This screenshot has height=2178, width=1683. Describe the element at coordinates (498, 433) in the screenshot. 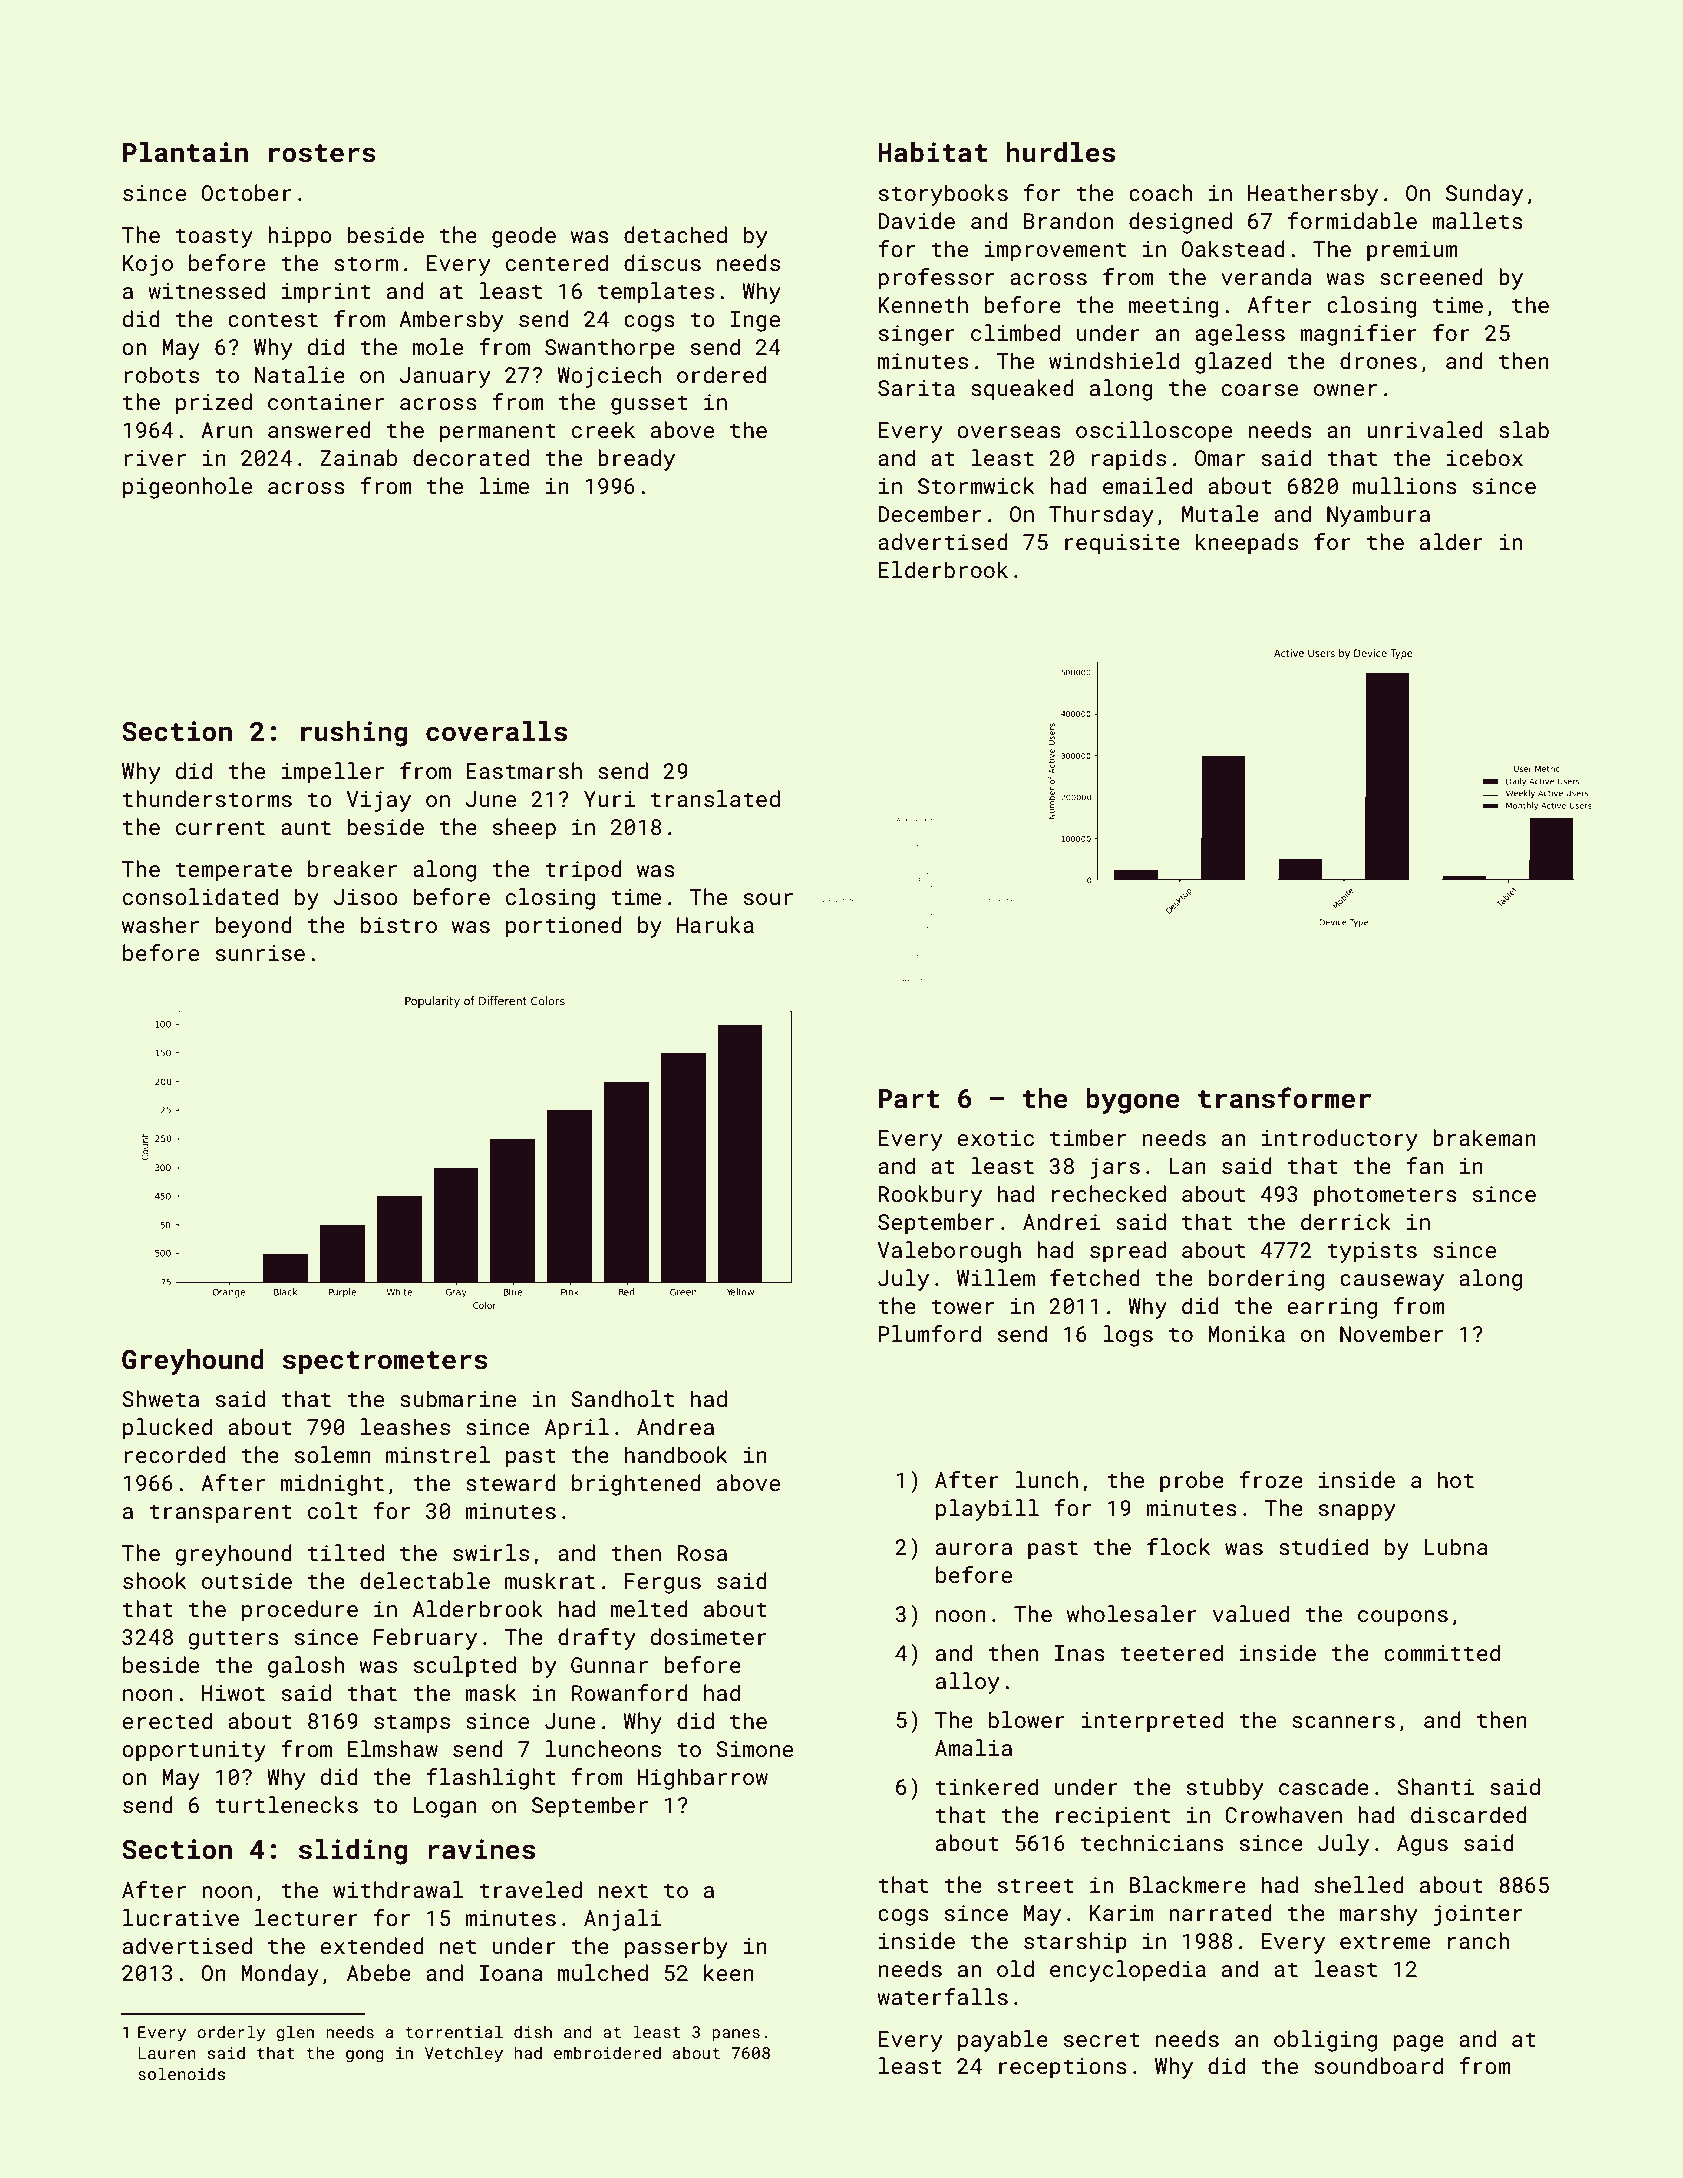

I see `permanent` at that location.
